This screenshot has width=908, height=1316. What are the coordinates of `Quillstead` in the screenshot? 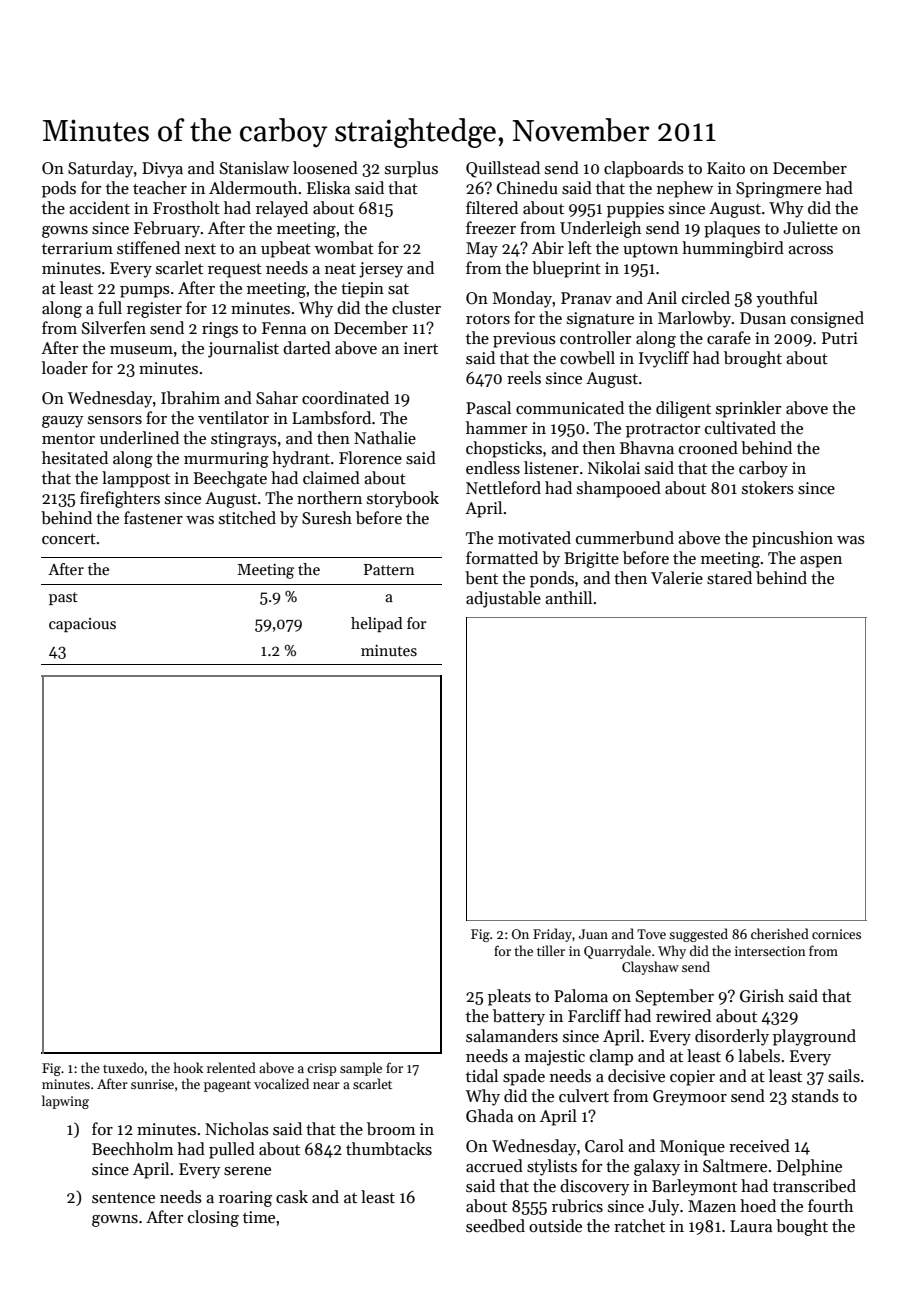 It's located at (503, 169).
